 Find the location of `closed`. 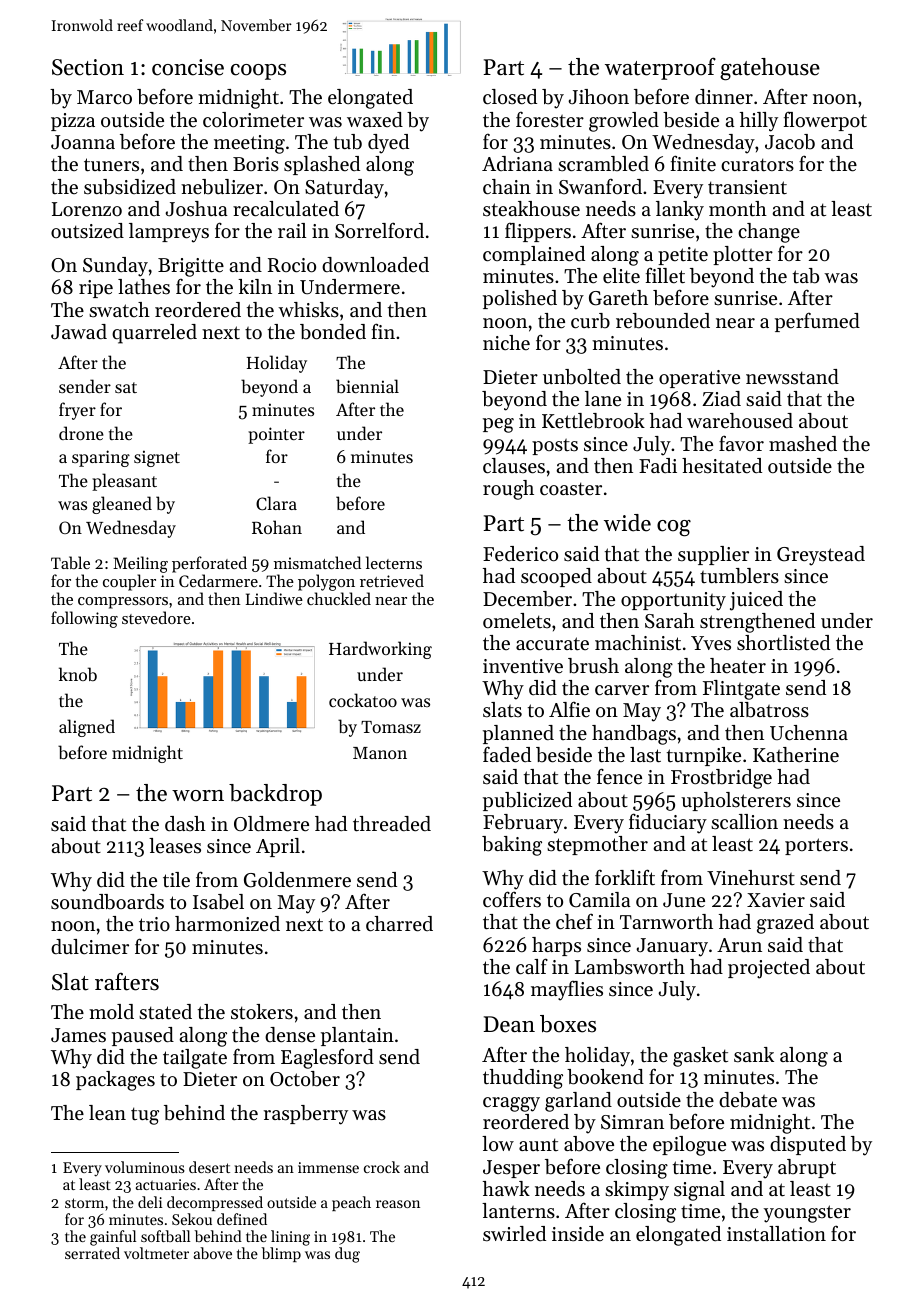

closed is located at coordinates (510, 97).
